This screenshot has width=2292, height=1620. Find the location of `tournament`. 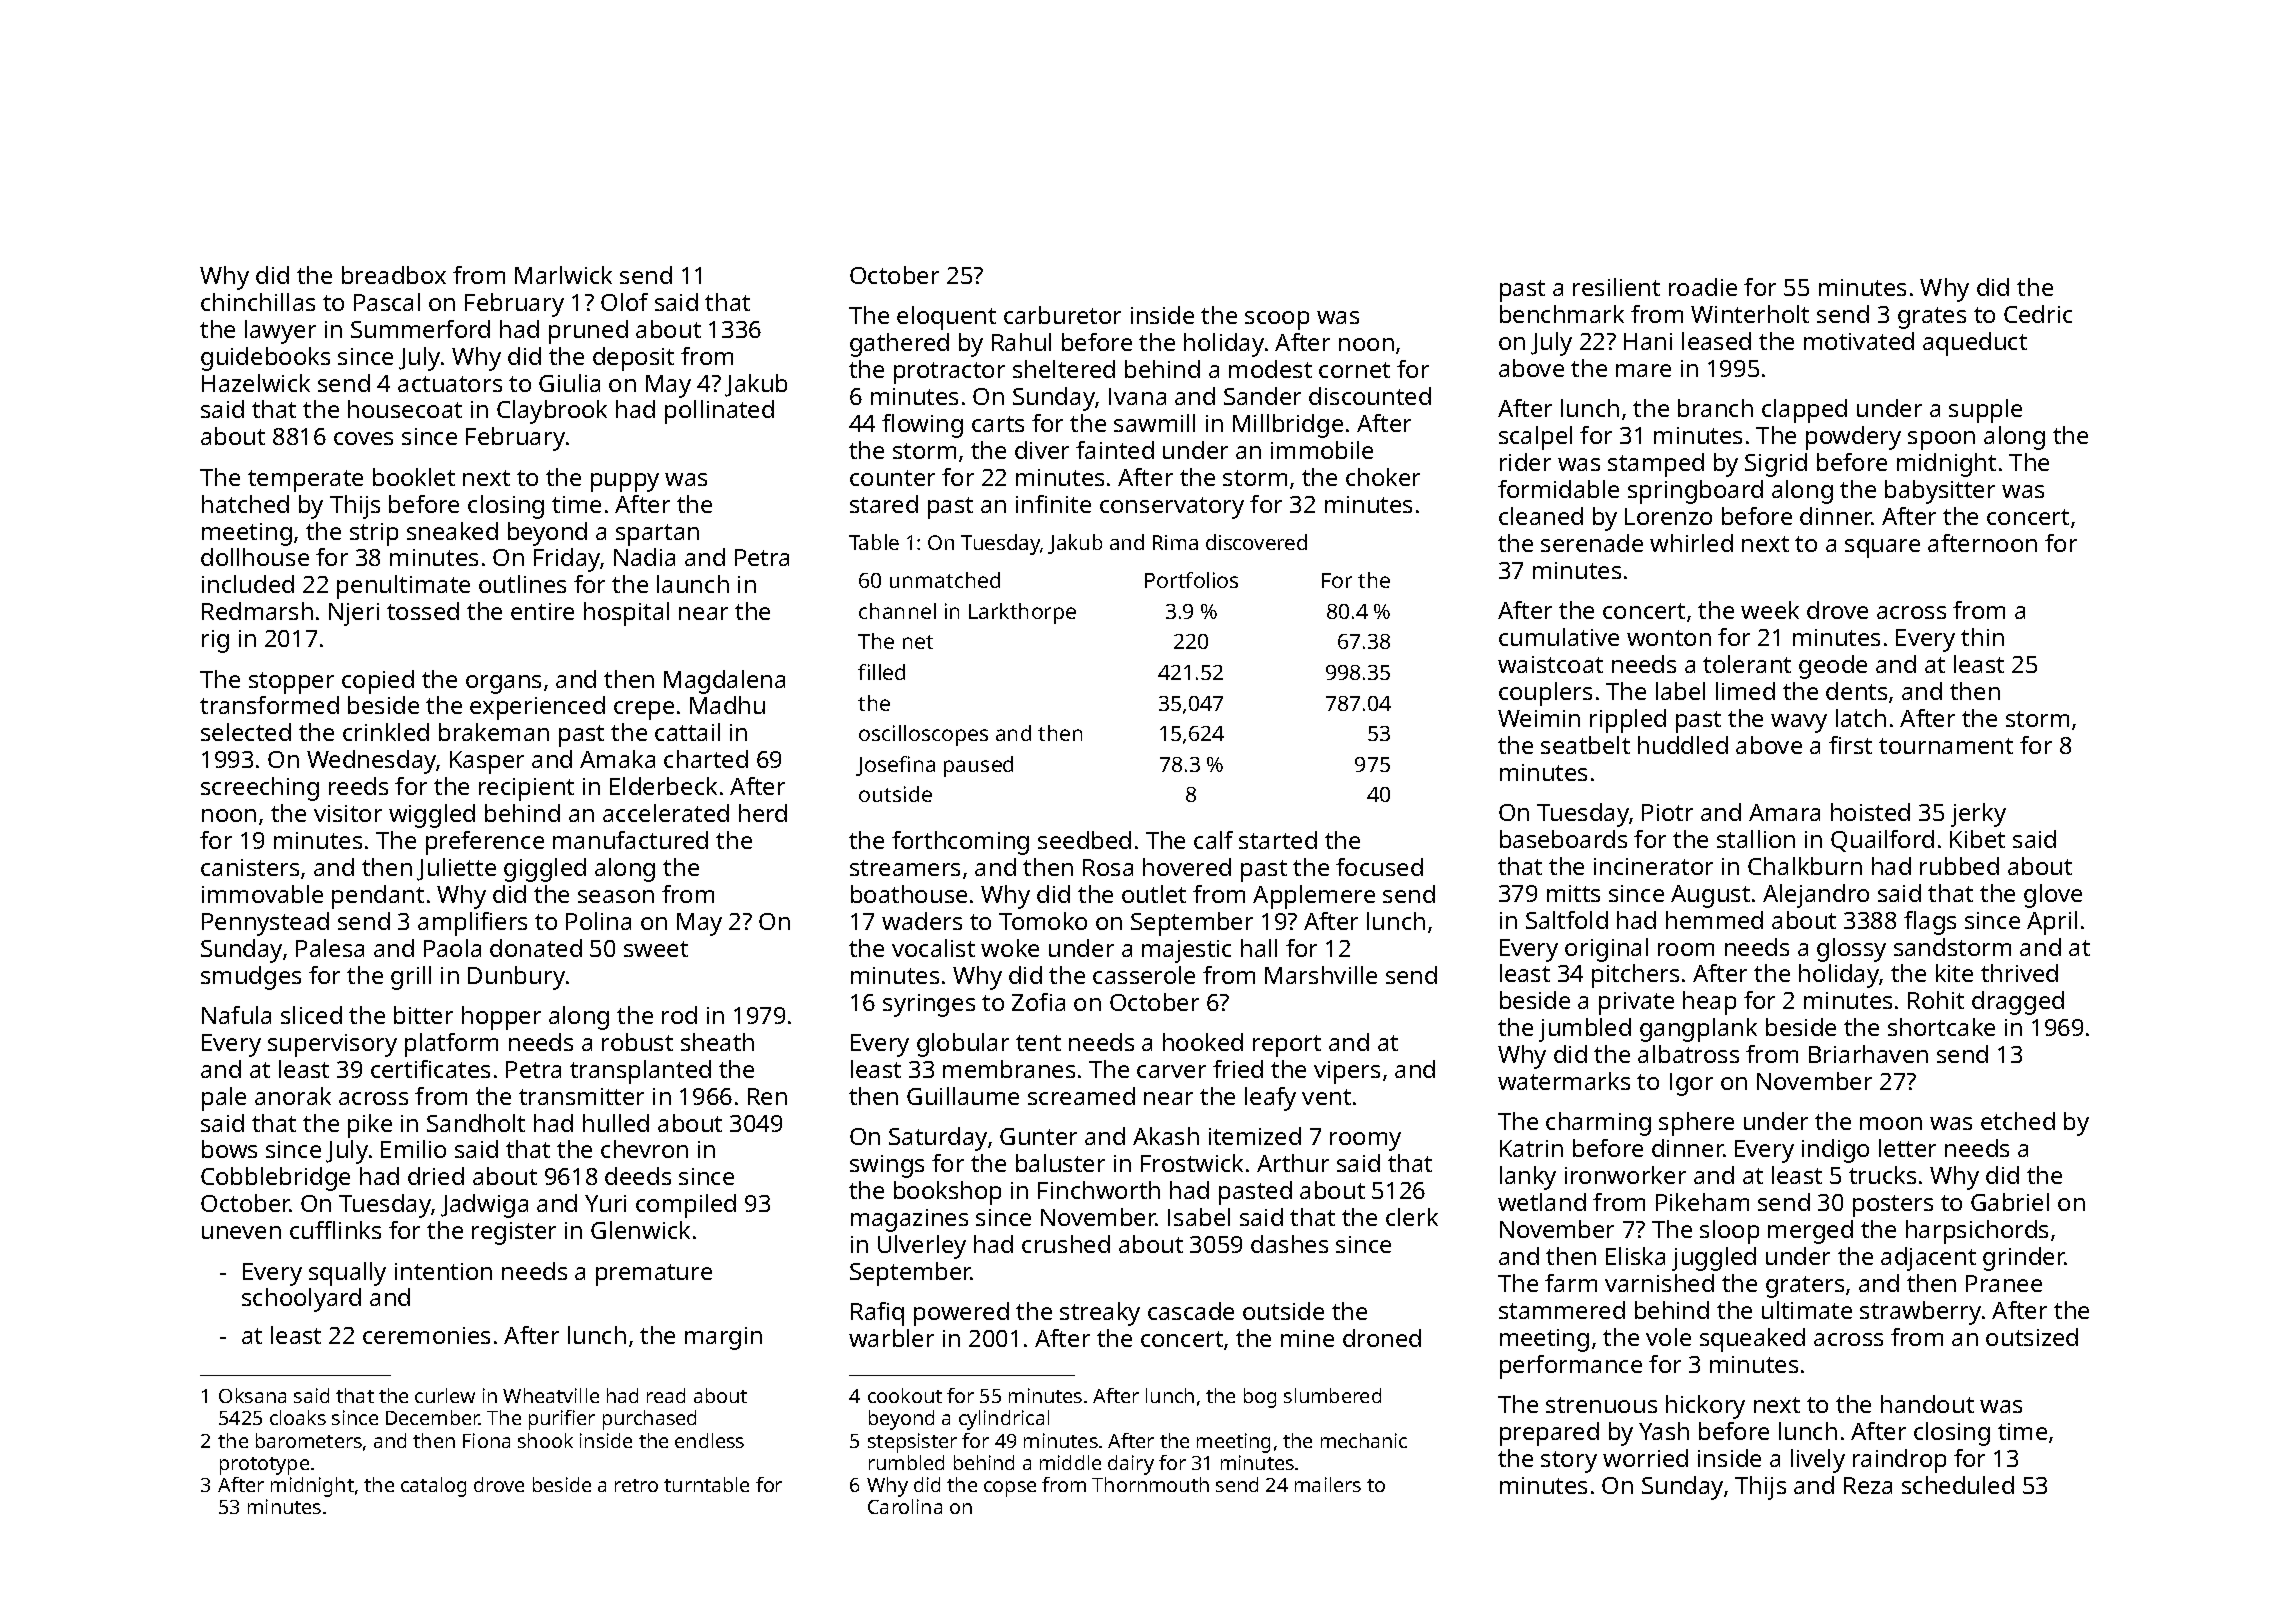

tournament is located at coordinates (1946, 746).
